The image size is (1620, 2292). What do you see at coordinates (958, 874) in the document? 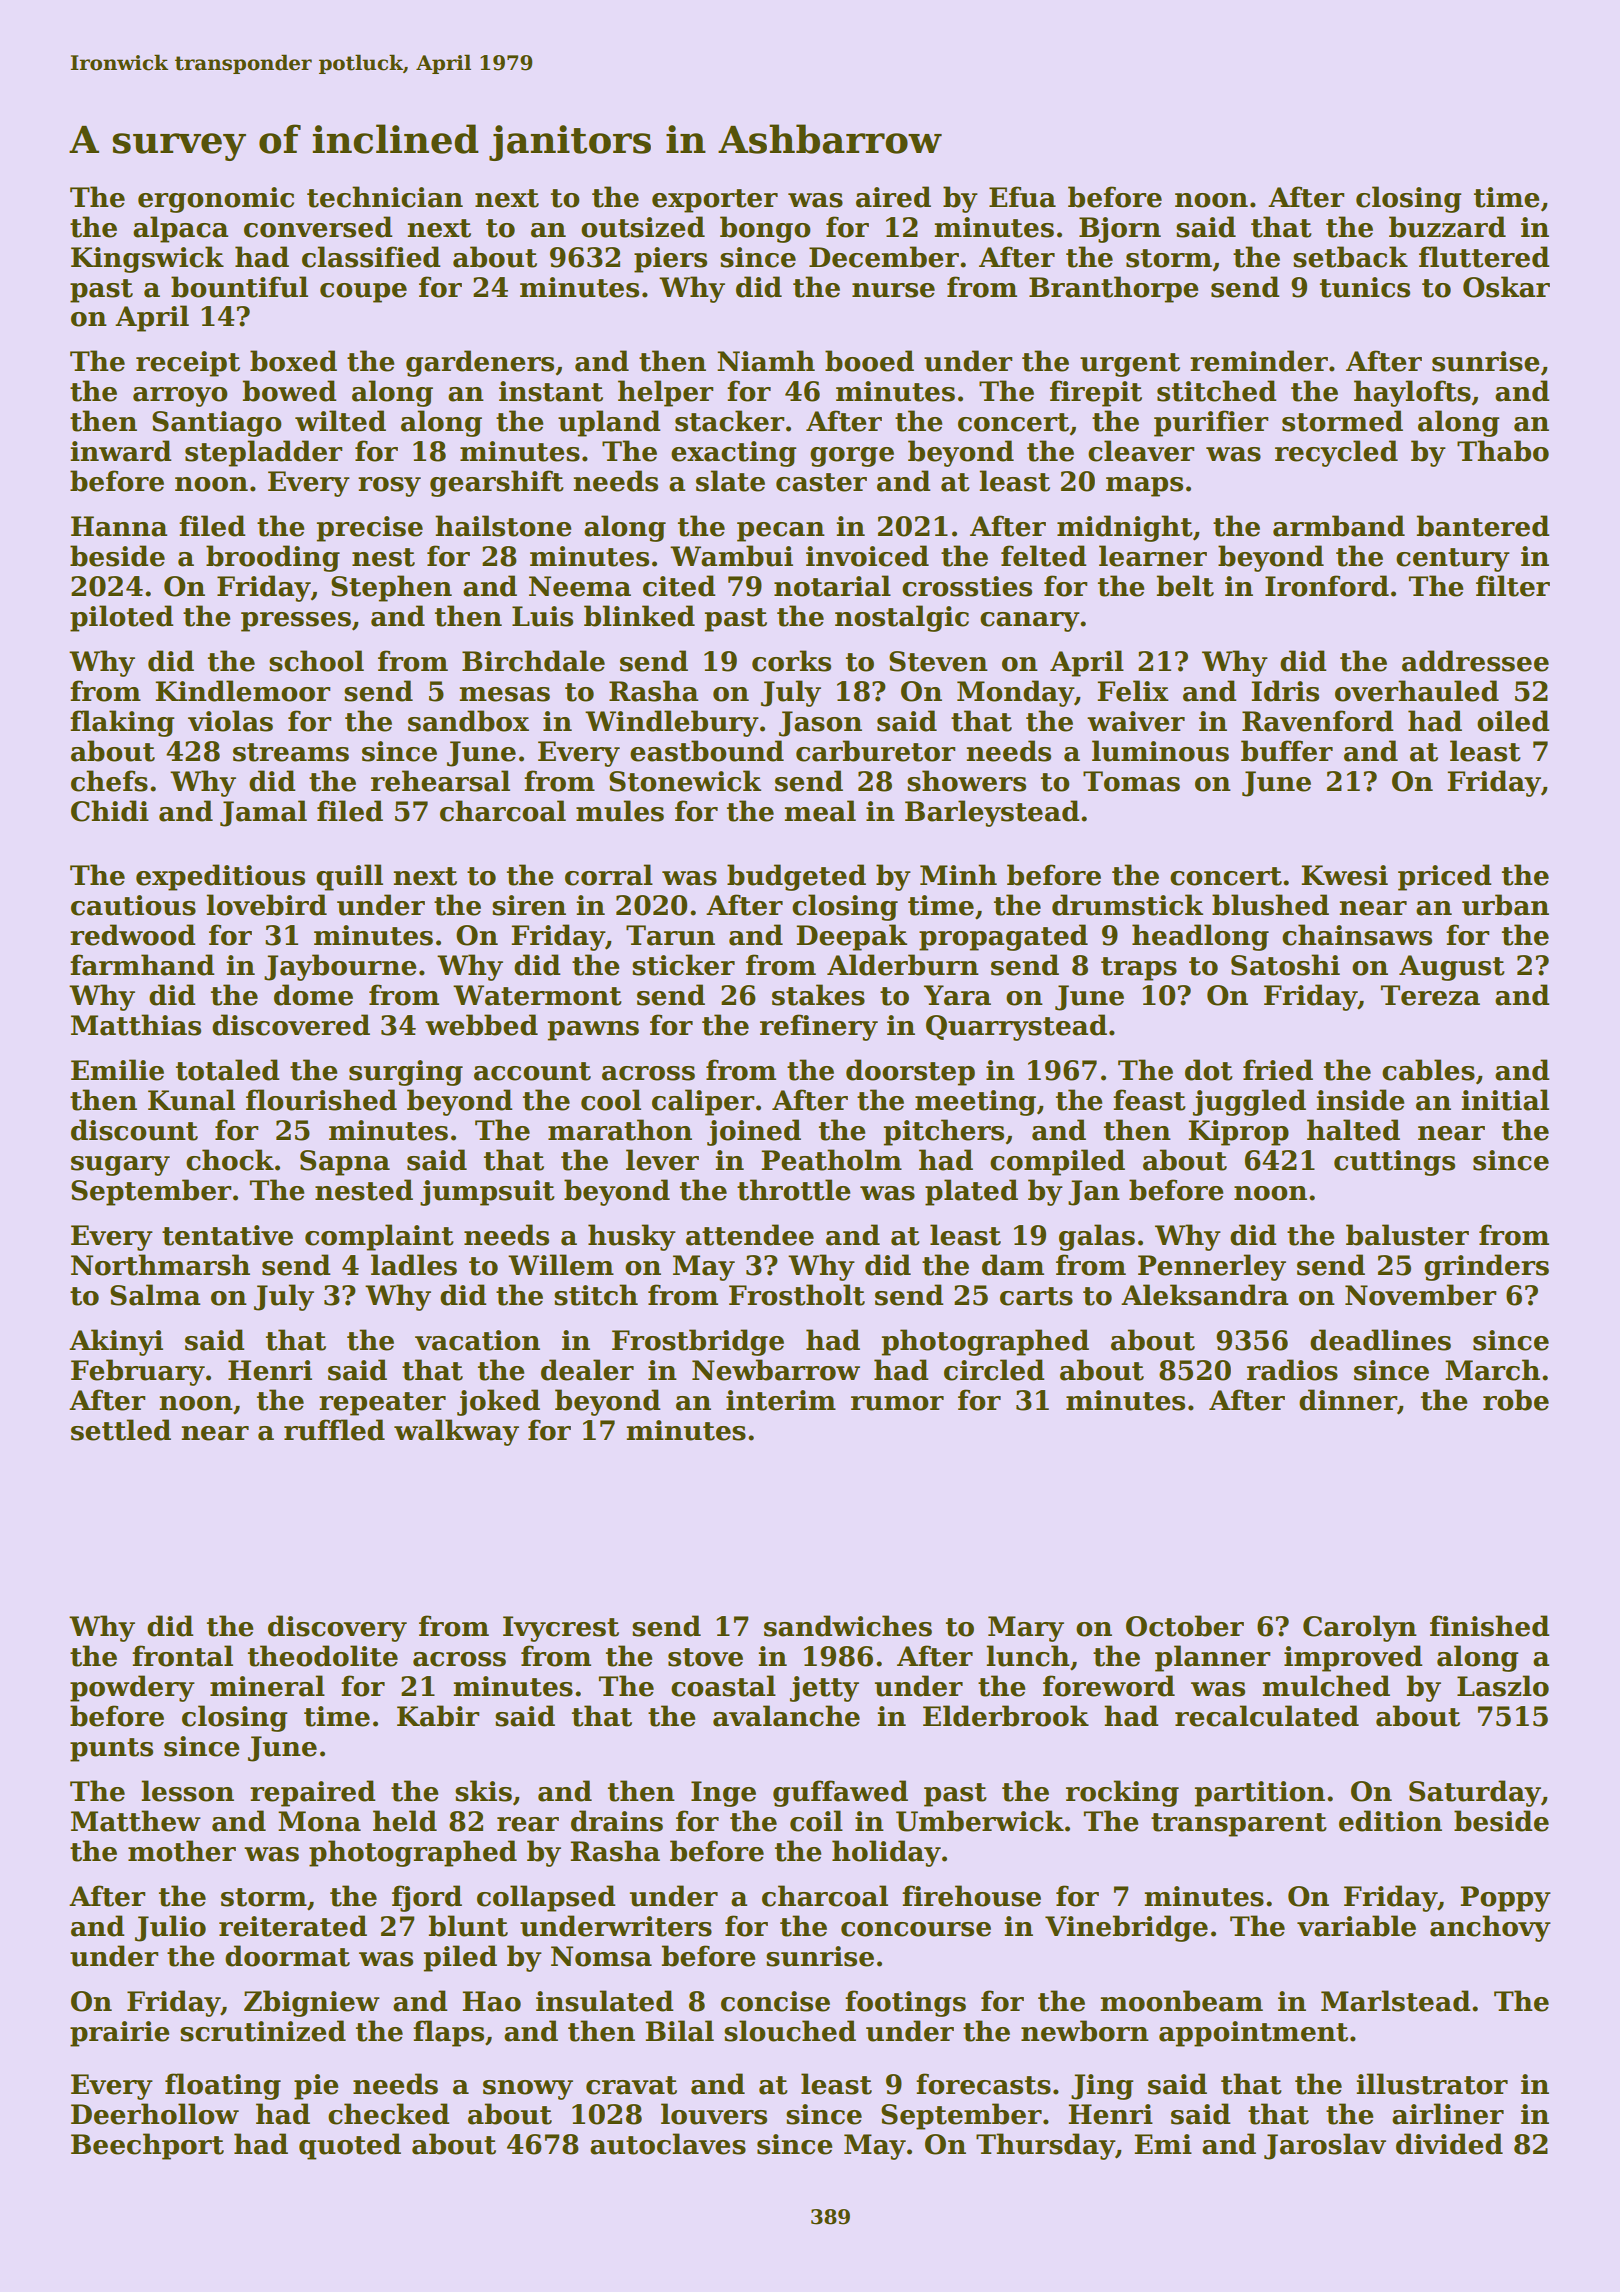
I see `Minh` at bounding box center [958, 874].
